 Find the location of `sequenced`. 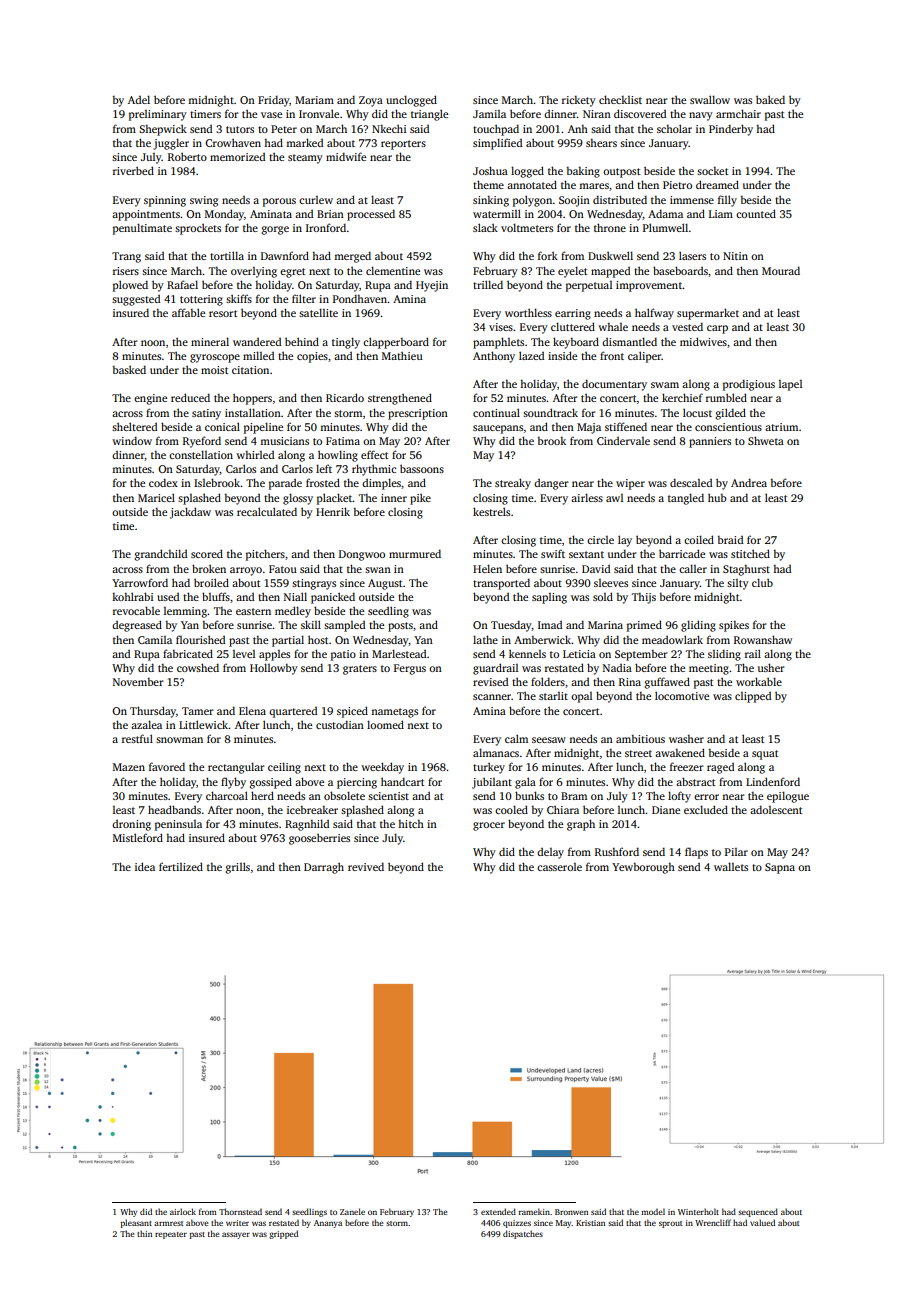

sequenced is located at coordinates (758, 1212).
